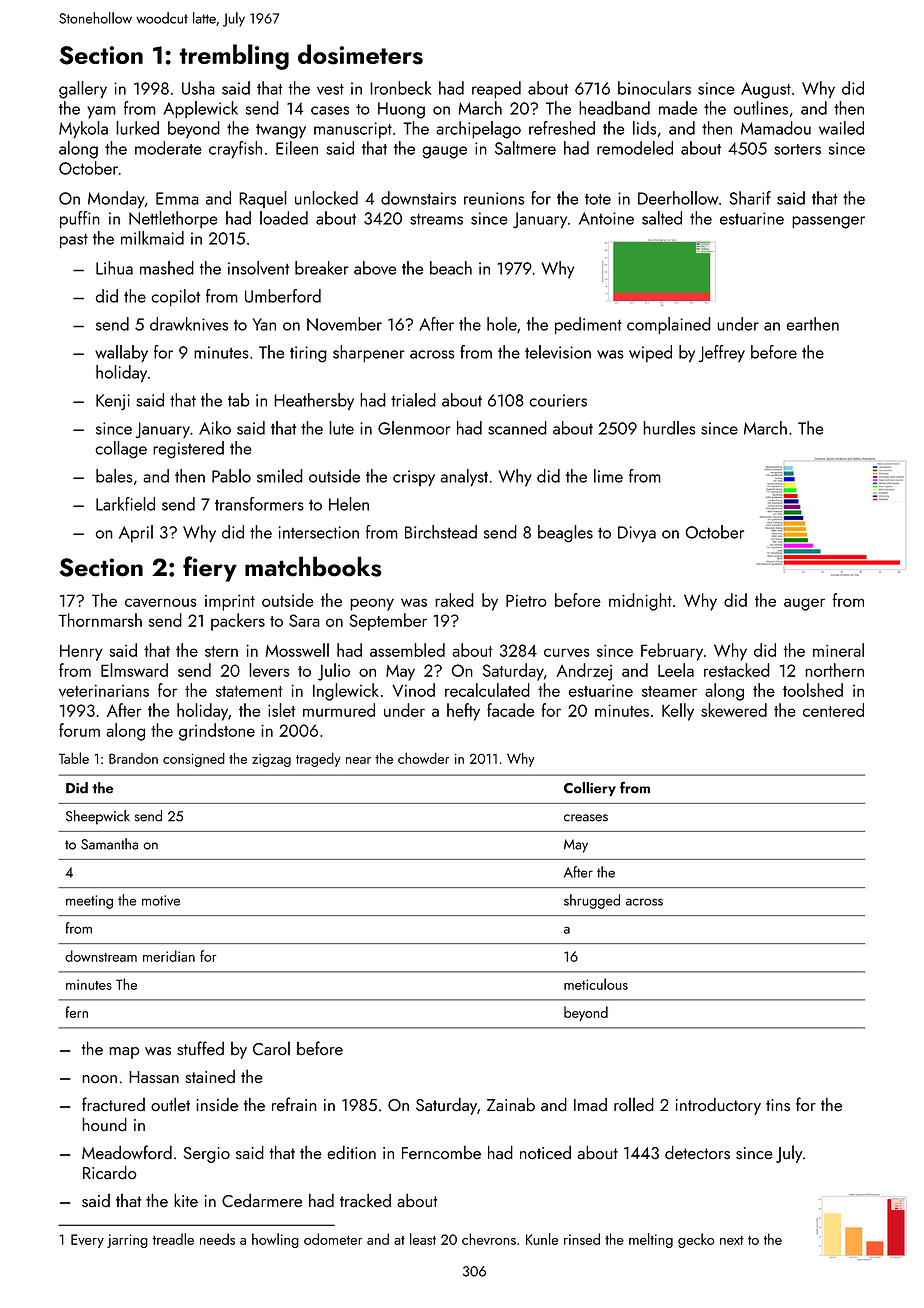  What do you see at coordinates (100, 620) in the page?
I see `Thornmarsh` at bounding box center [100, 620].
